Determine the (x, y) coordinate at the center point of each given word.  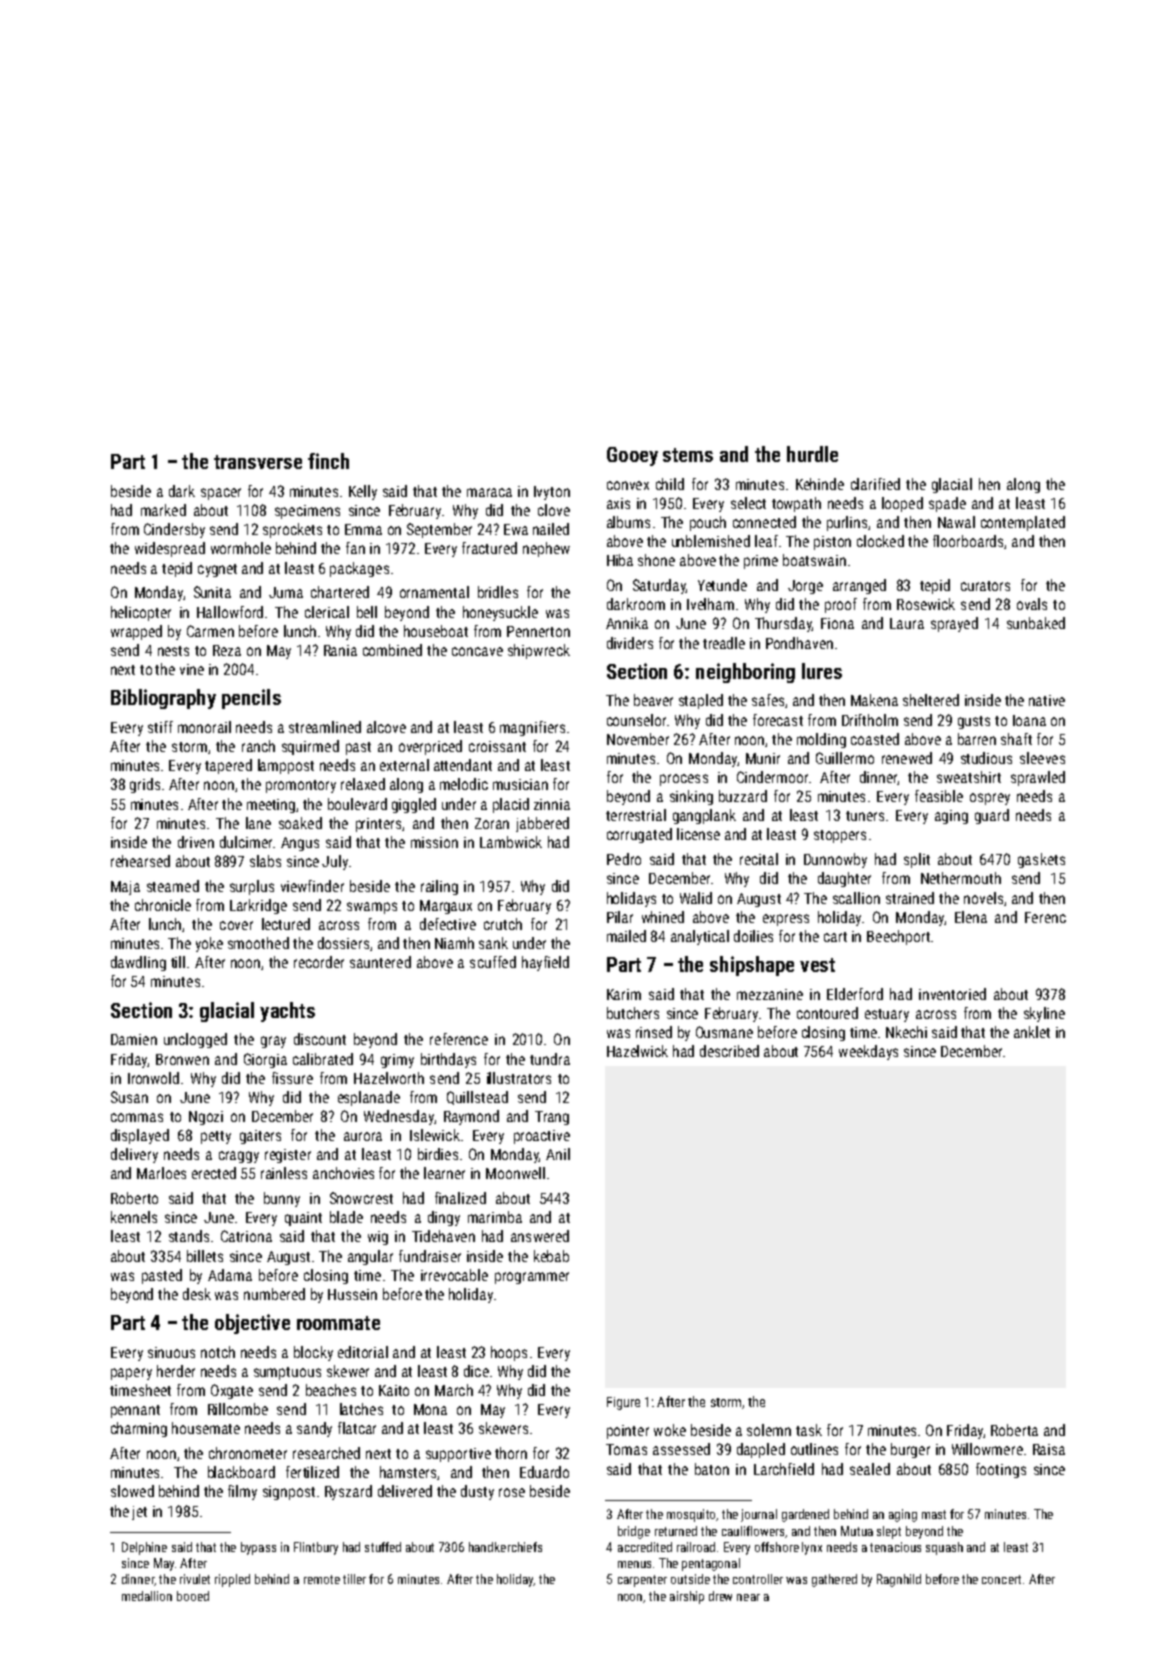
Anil (558, 1154)
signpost (289, 1493)
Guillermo (845, 758)
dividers (630, 643)
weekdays (868, 1052)
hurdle (812, 454)
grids (145, 785)
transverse (258, 462)
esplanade (369, 1098)
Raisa (1049, 1449)
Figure (623, 1403)
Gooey (632, 456)
